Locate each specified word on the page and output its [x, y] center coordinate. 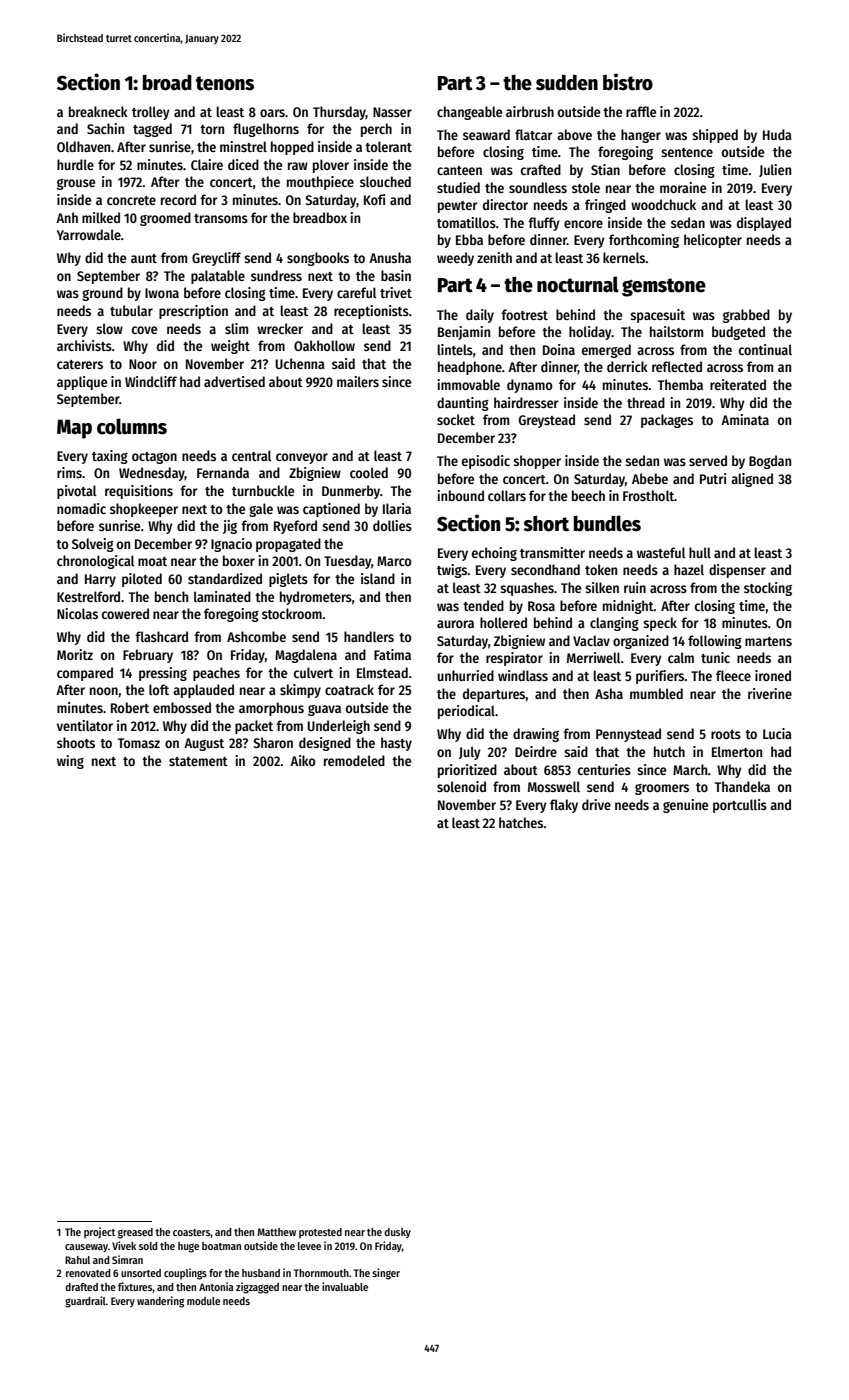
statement [198, 761]
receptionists [371, 312]
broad [167, 82]
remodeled [354, 760]
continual [765, 349]
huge [188, 1247]
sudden [567, 83]
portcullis [740, 806]
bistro [628, 82]
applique [82, 383]
